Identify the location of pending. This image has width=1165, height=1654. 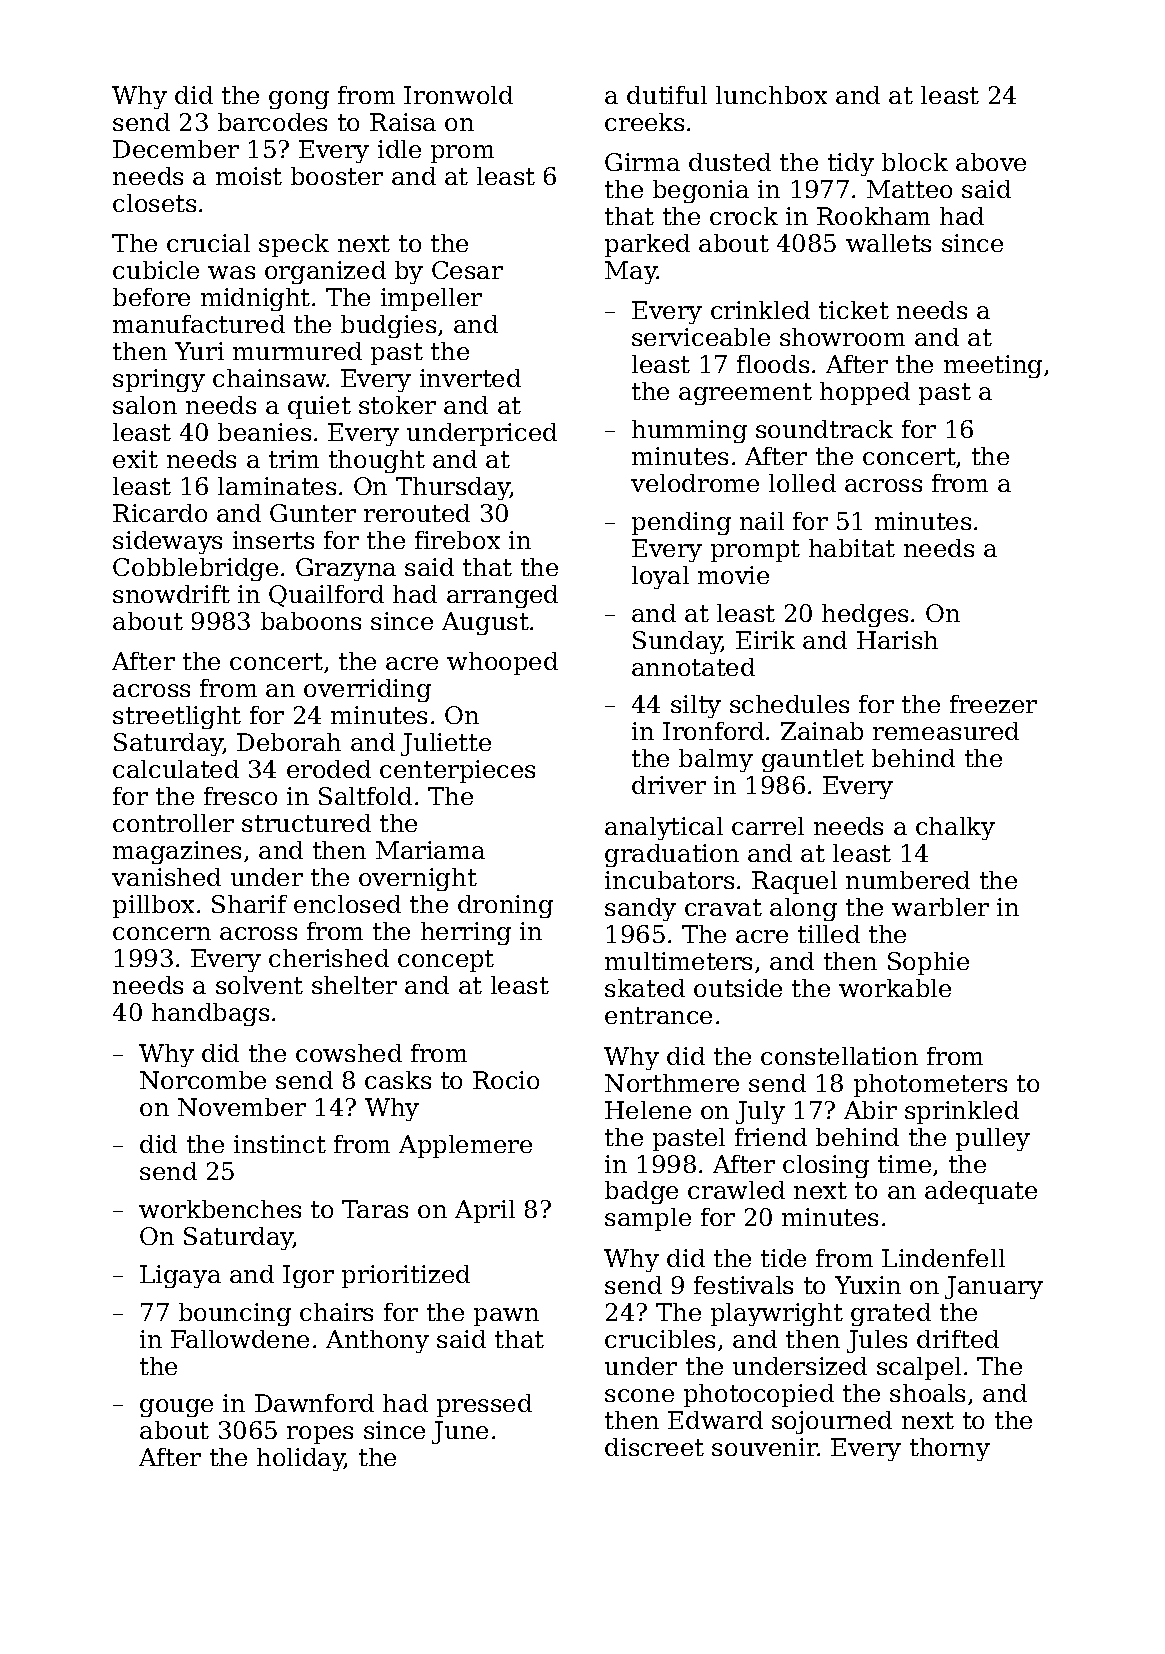
(681, 523).
